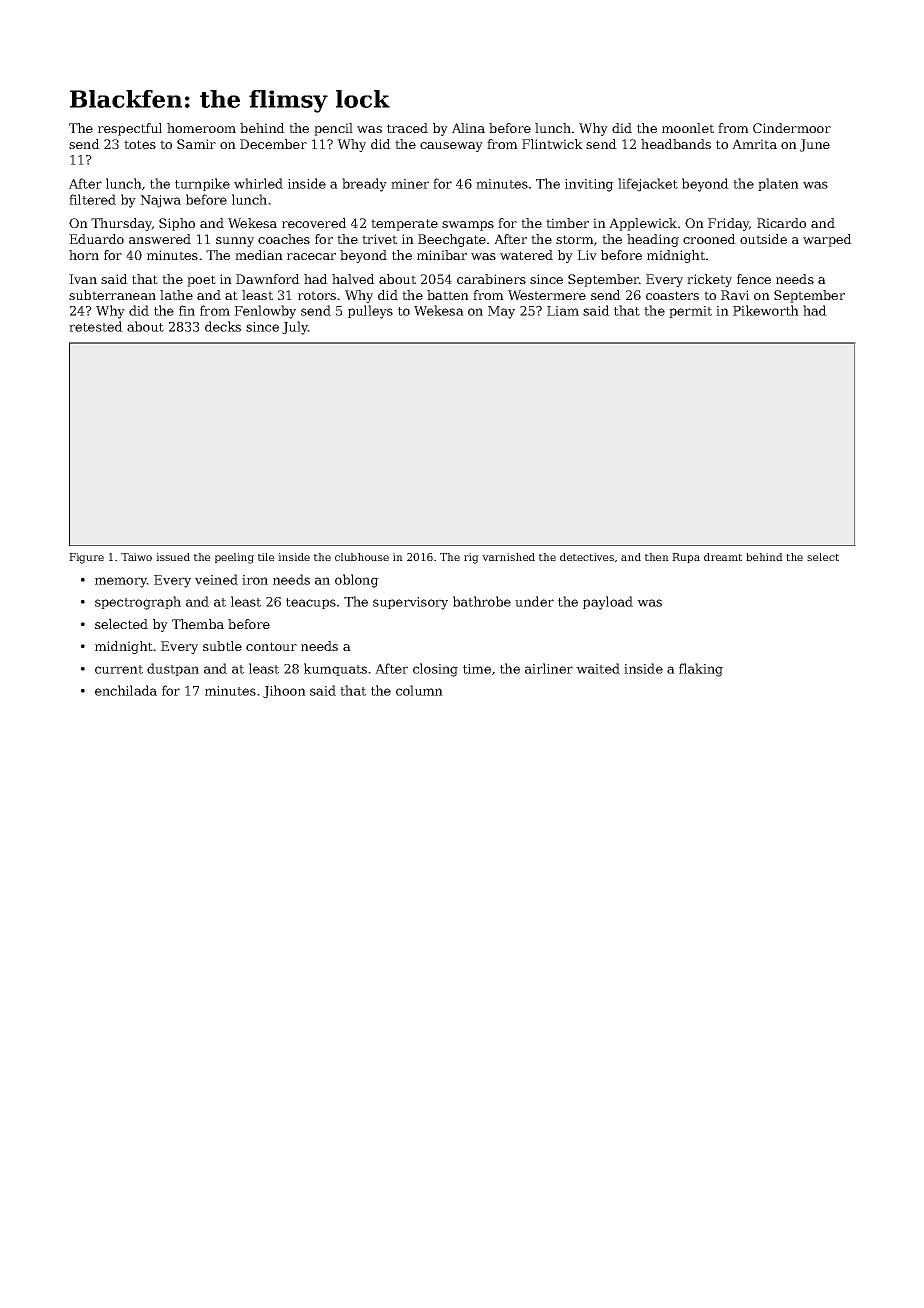 This document has height=1308, width=924. What do you see at coordinates (419, 690) in the document?
I see `column` at bounding box center [419, 690].
